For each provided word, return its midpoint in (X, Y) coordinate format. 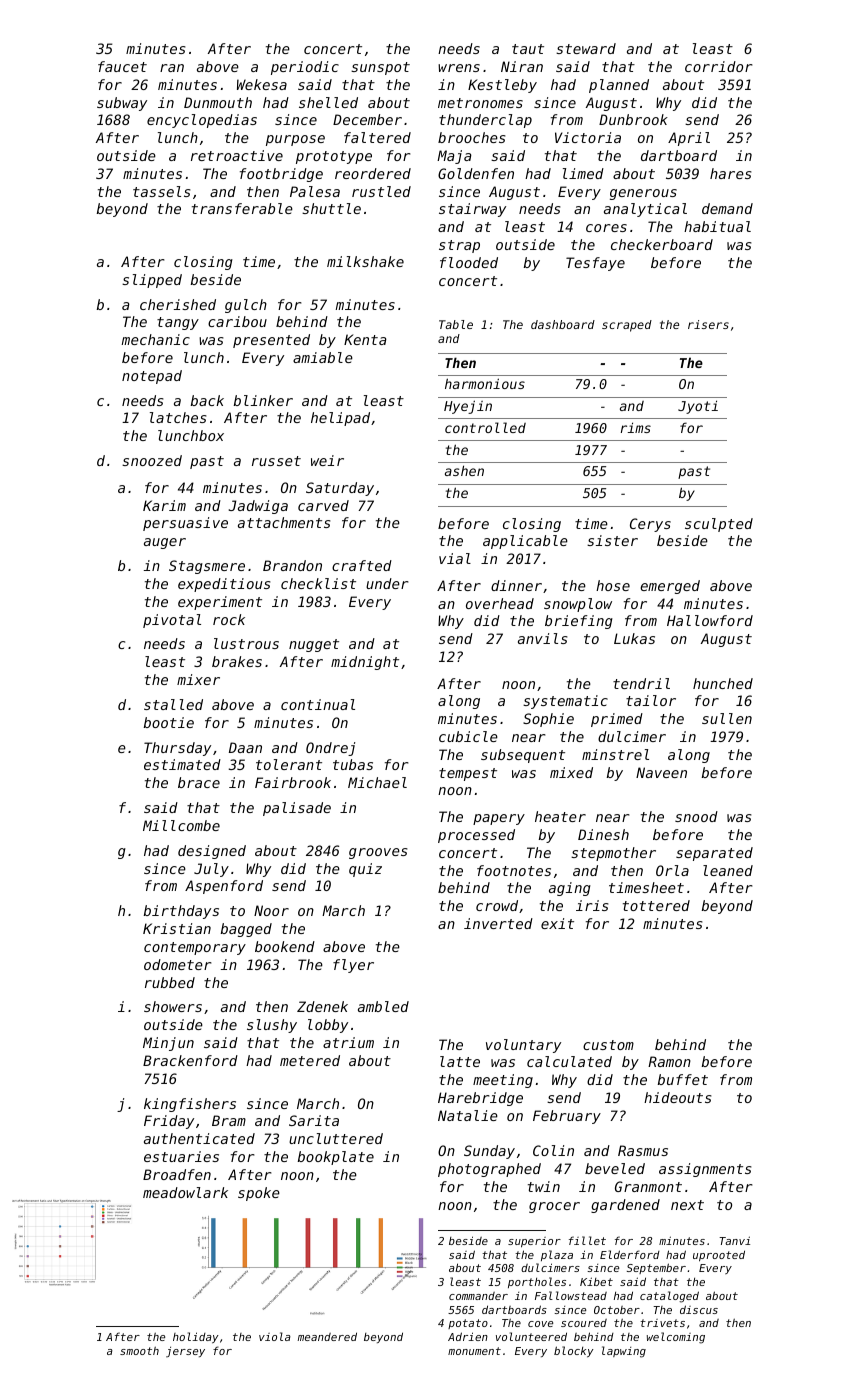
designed (212, 852)
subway (122, 104)
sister (612, 540)
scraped (627, 326)
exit (557, 923)
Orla (672, 870)
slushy (272, 1026)
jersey (185, 1352)
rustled (381, 191)
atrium (348, 1042)
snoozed (152, 460)
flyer (353, 966)
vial (455, 558)
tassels (162, 191)
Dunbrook (633, 119)
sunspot (380, 68)
